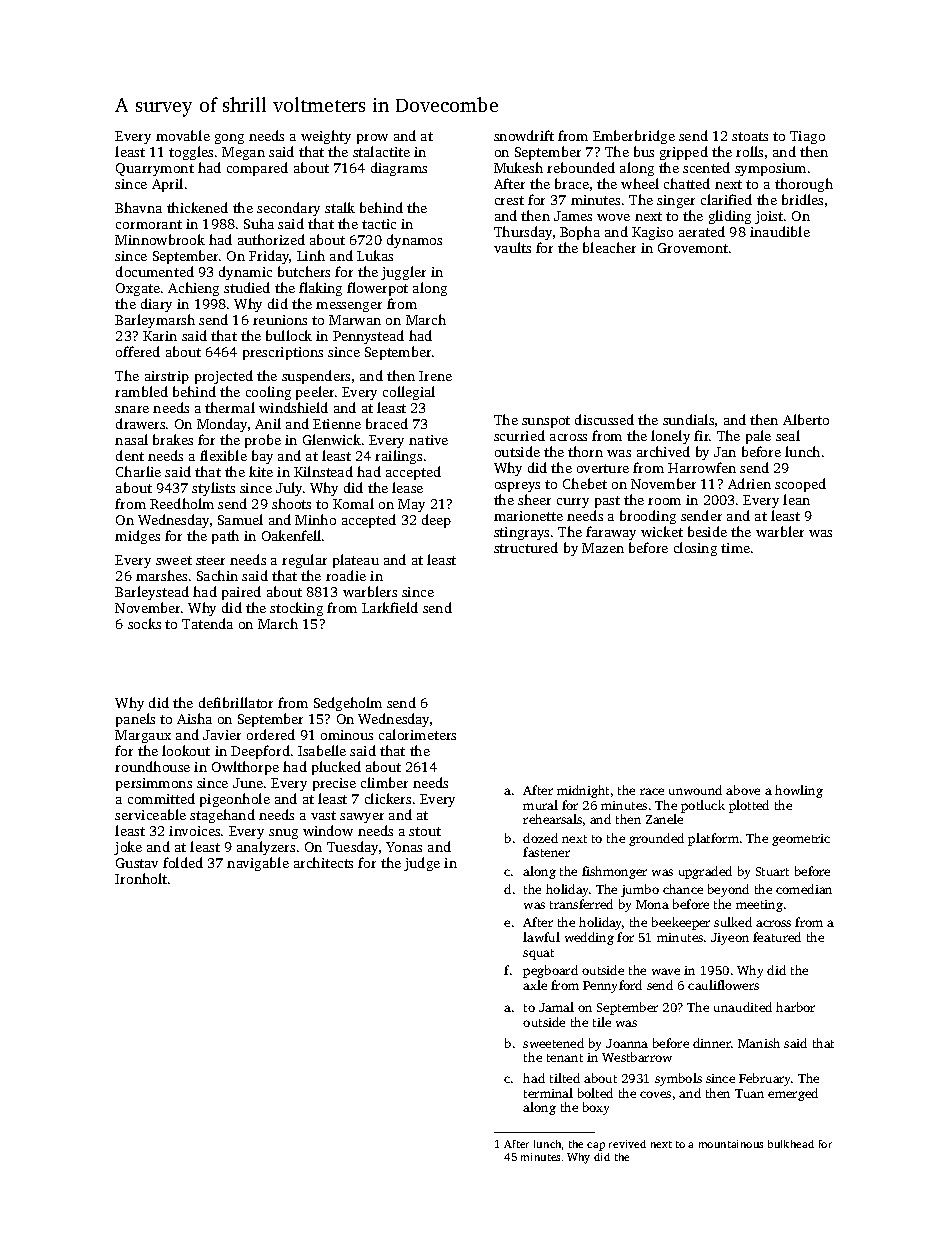  Describe the element at coordinates (414, 241) in the page. I see `dynamos` at that location.
